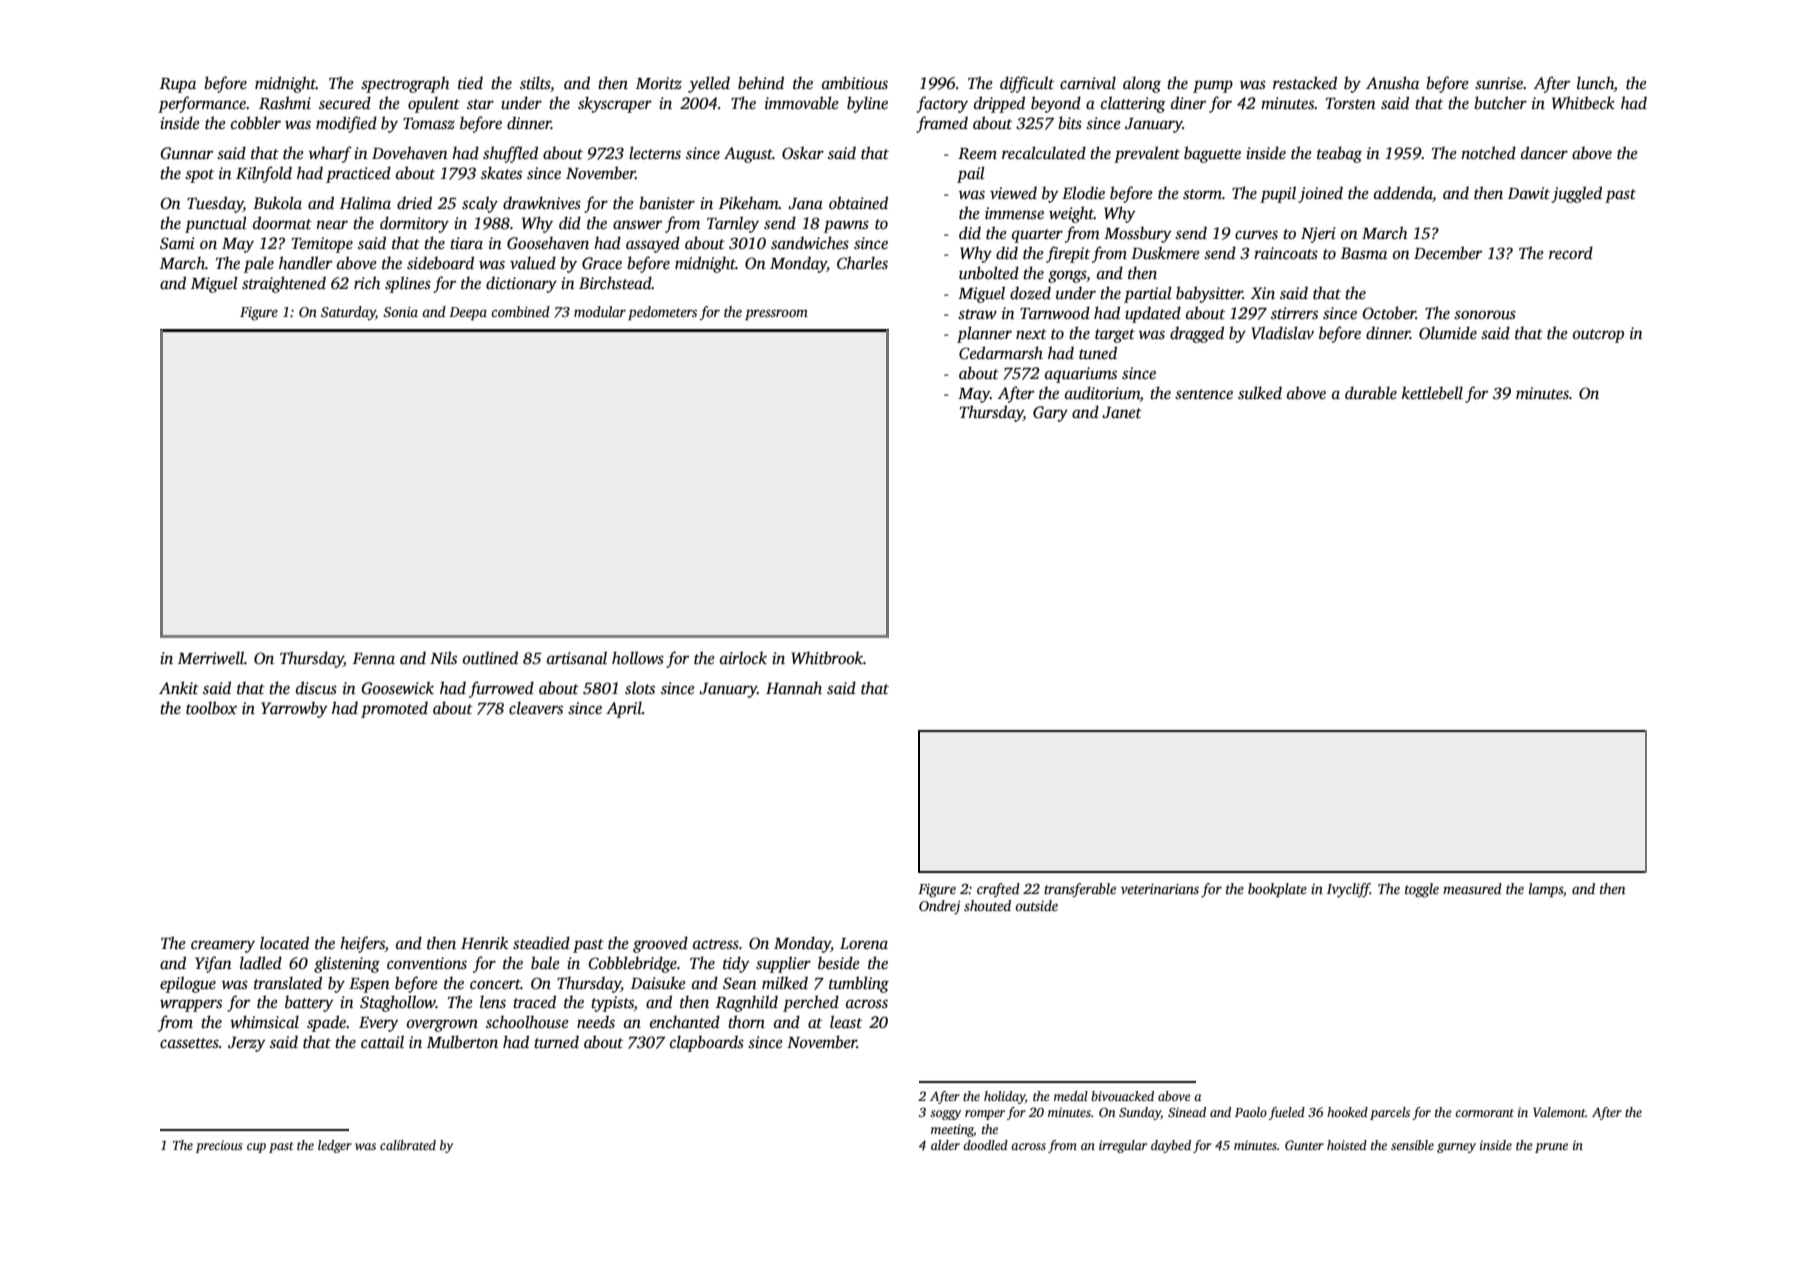 The height and width of the document is (1277, 1807). What do you see at coordinates (1390, 1113) in the document?
I see `parcels` at bounding box center [1390, 1113].
